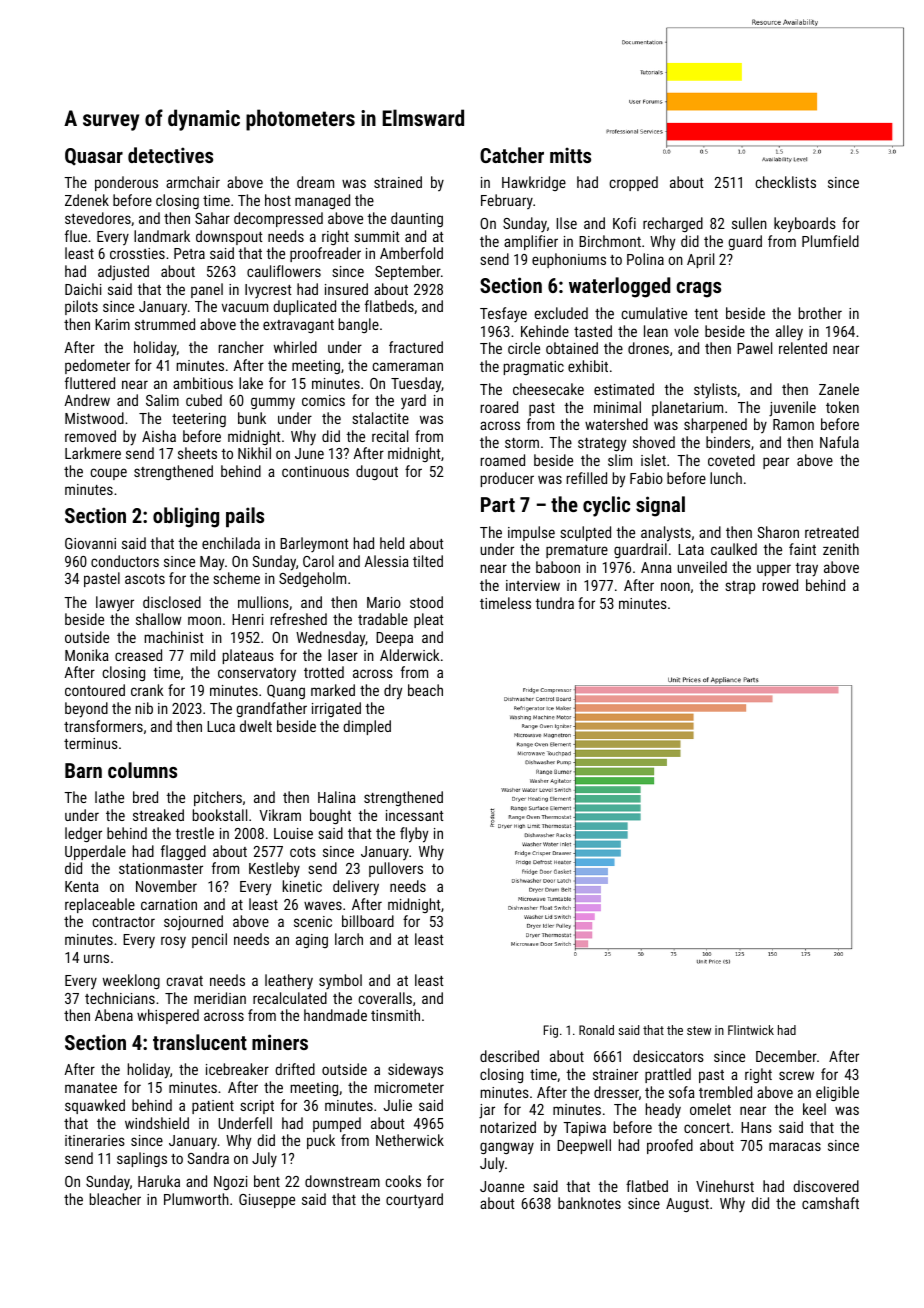 This document has width=924, height=1308. Describe the element at coordinates (417, 219) in the document. I see `daunting` at that location.
